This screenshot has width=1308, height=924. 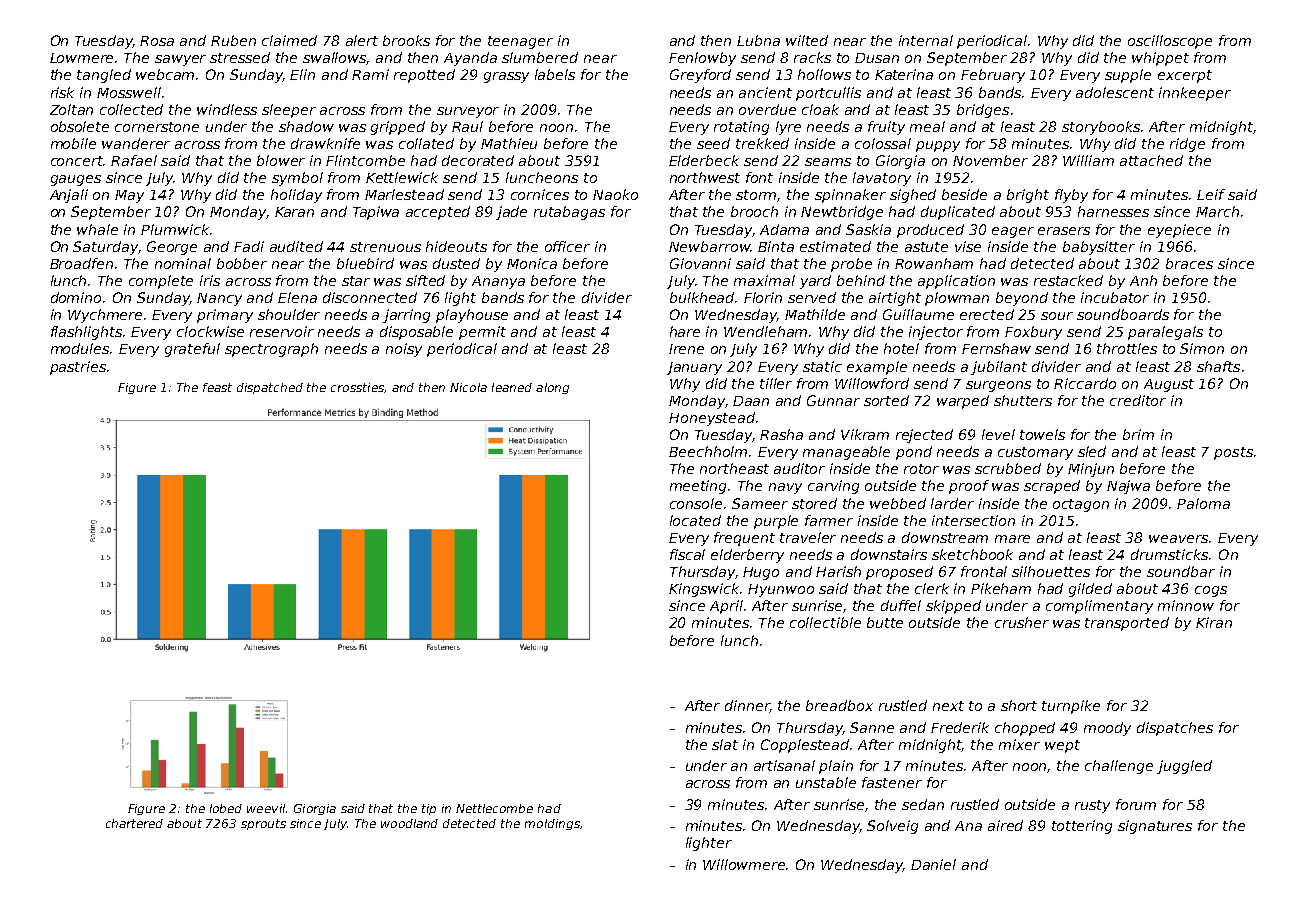 What do you see at coordinates (812, 297) in the screenshot?
I see `served` at bounding box center [812, 297].
